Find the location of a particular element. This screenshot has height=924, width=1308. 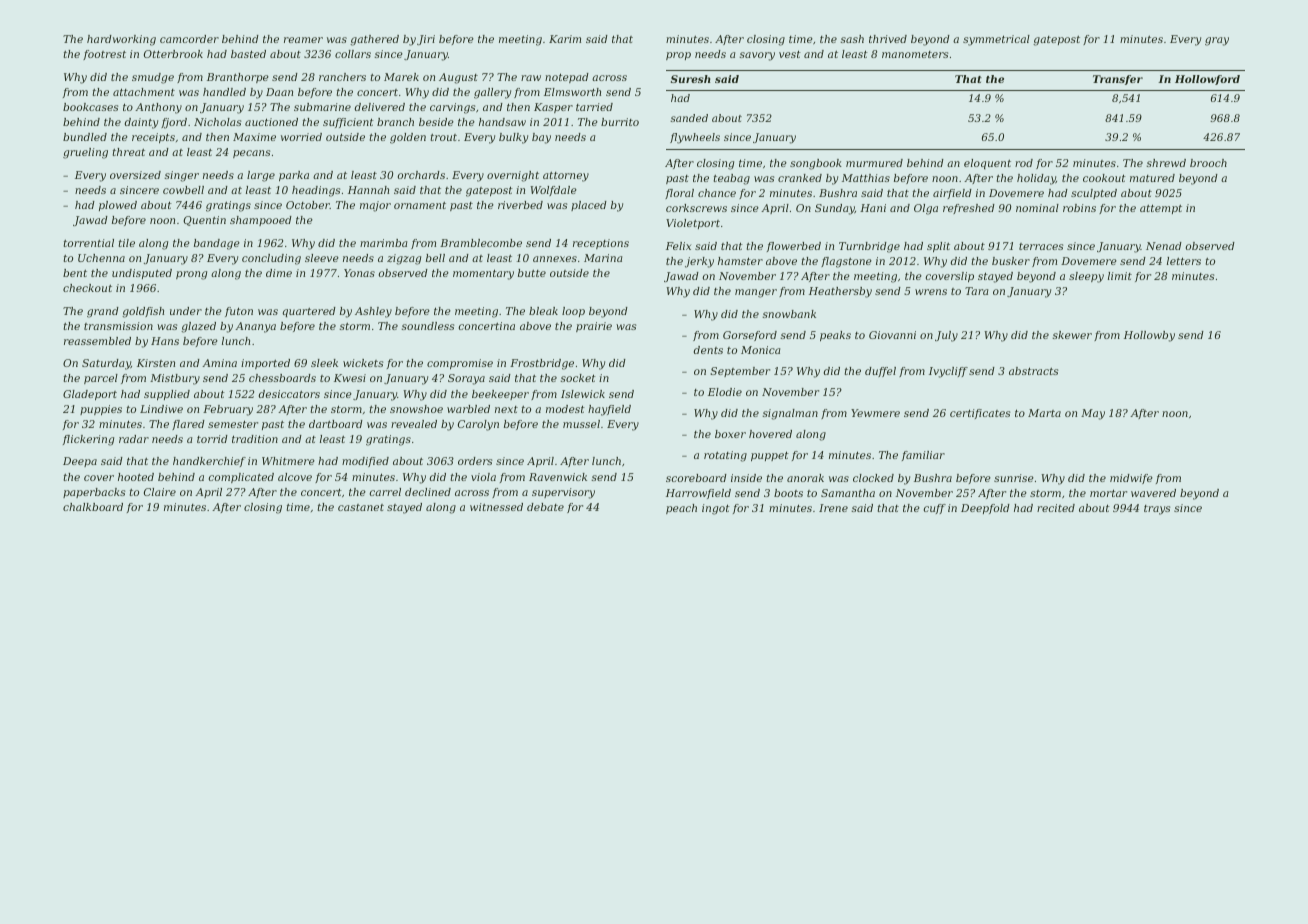

castanet is located at coordinates (361, 507).
